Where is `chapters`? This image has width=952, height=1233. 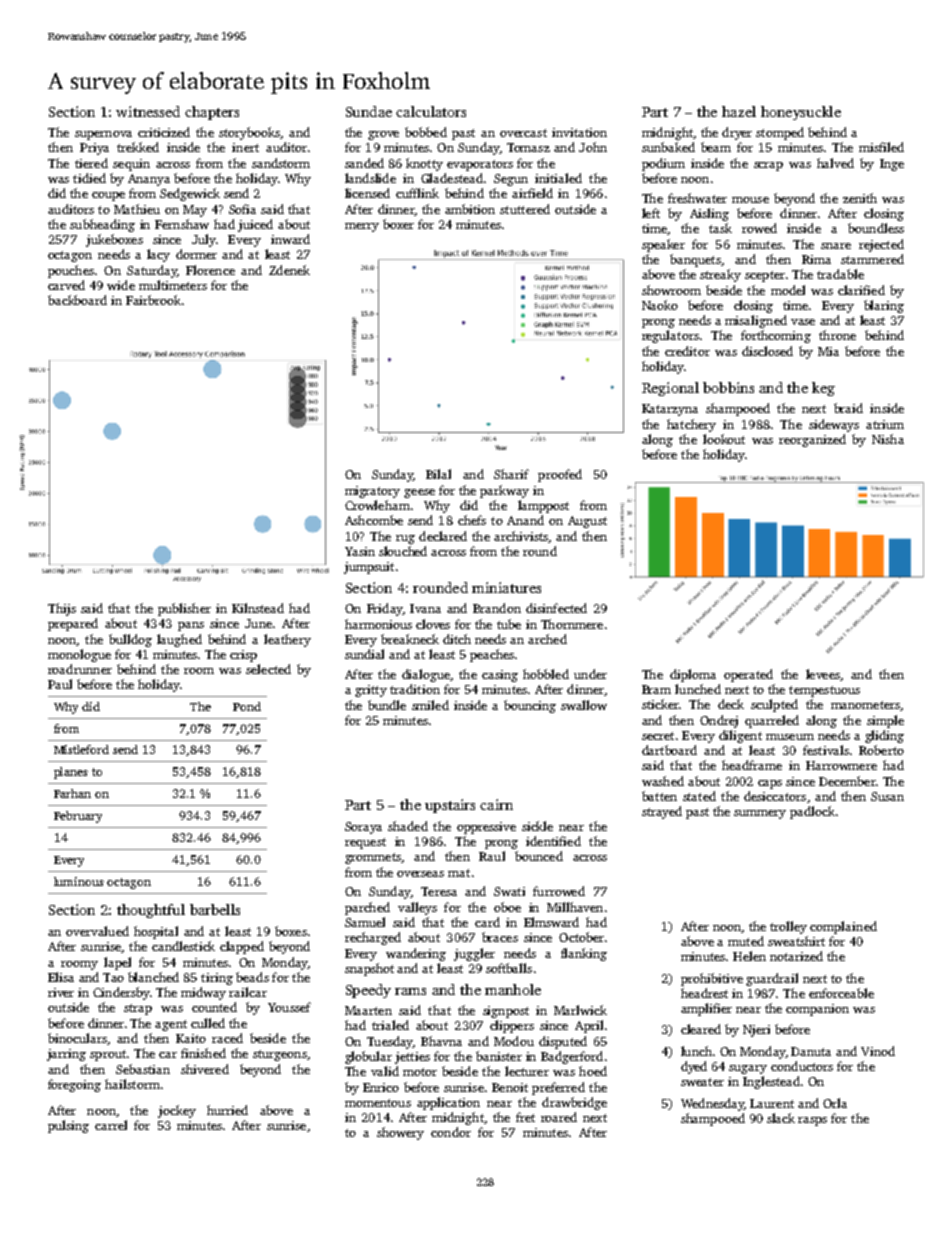
chapters is located at coordinates (212, 113).
